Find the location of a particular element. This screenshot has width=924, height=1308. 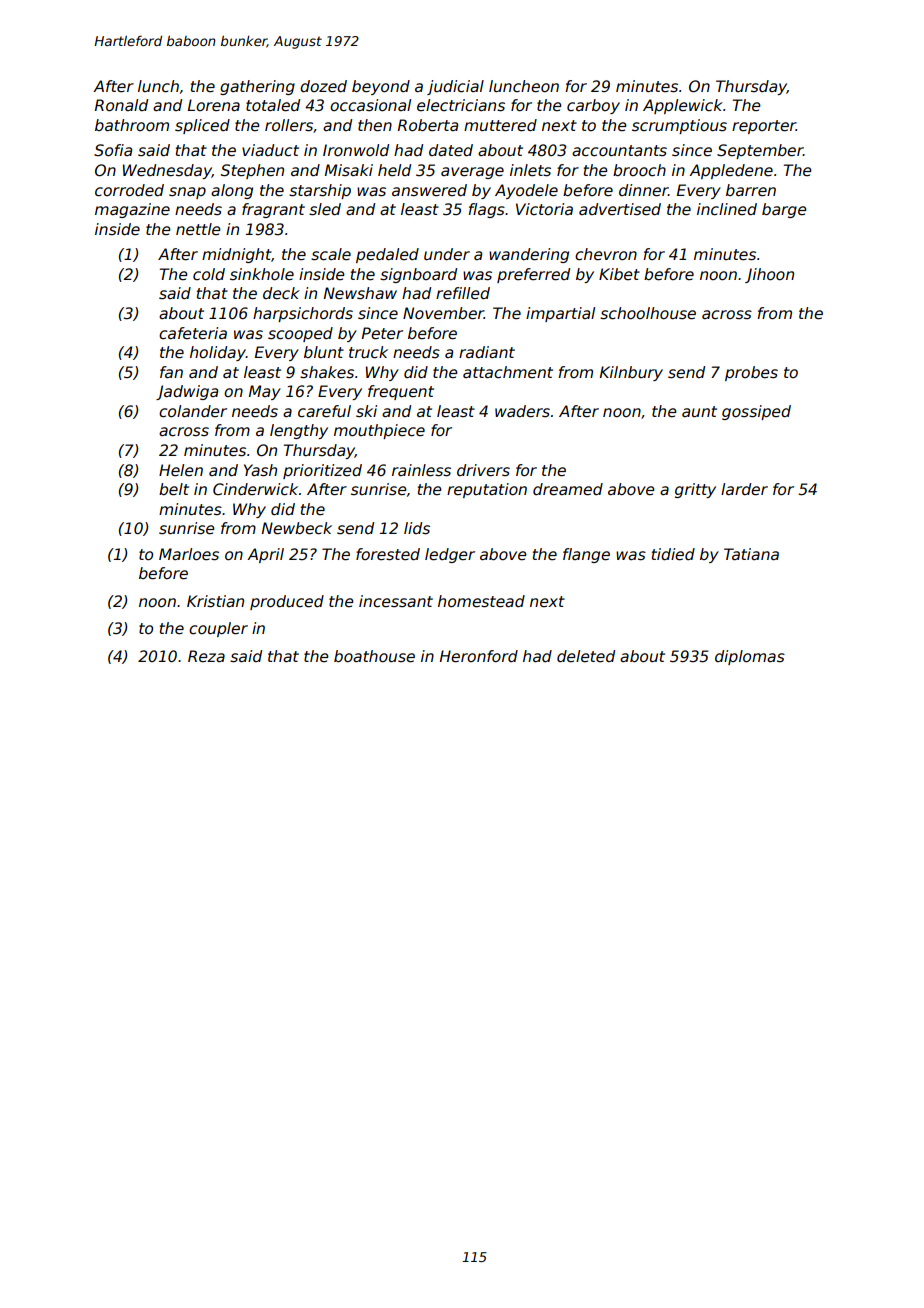

beyond is located at coordinates (381, 87).
